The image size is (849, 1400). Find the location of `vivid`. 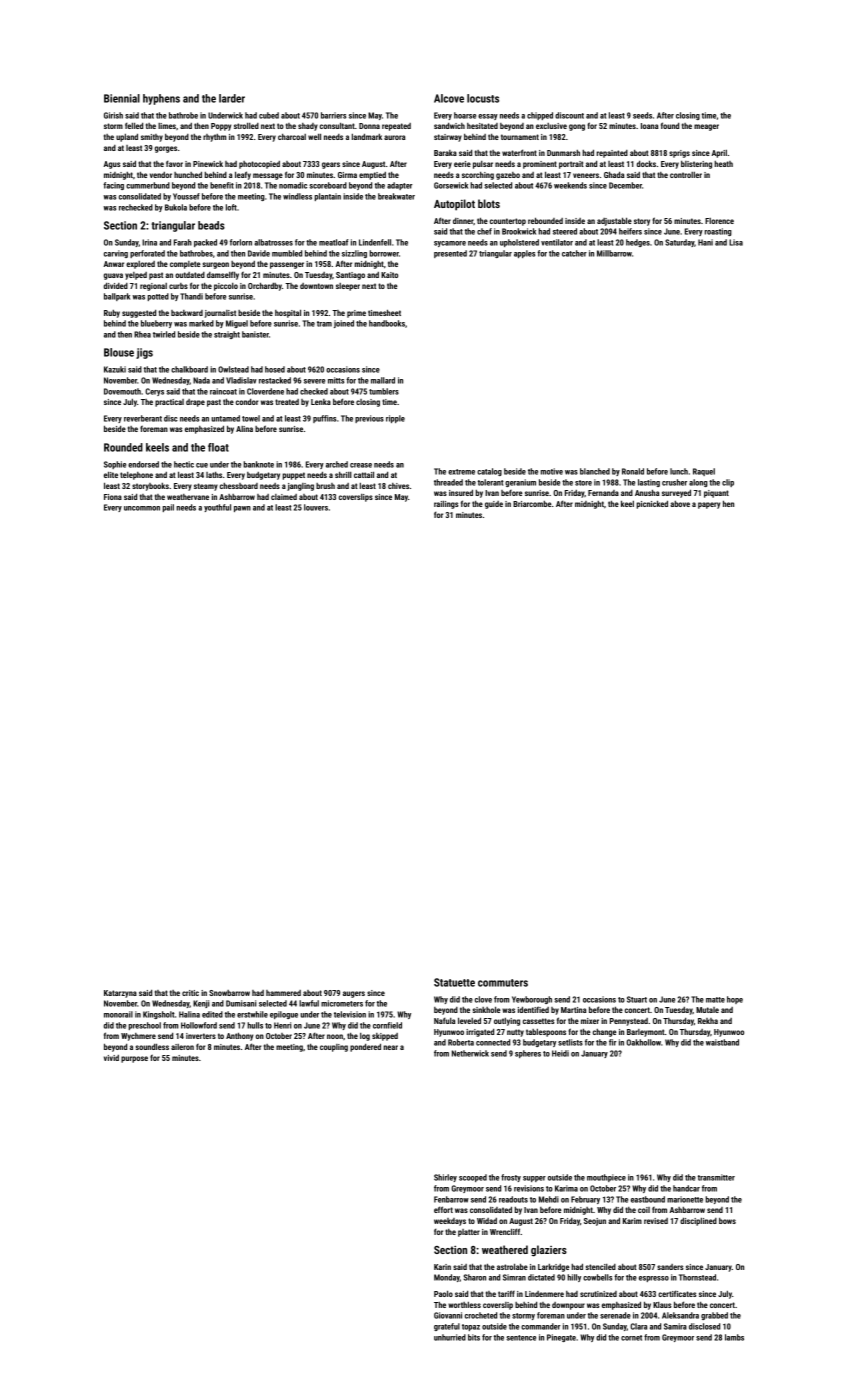

vivid is located at coordinates (111, 1058).
